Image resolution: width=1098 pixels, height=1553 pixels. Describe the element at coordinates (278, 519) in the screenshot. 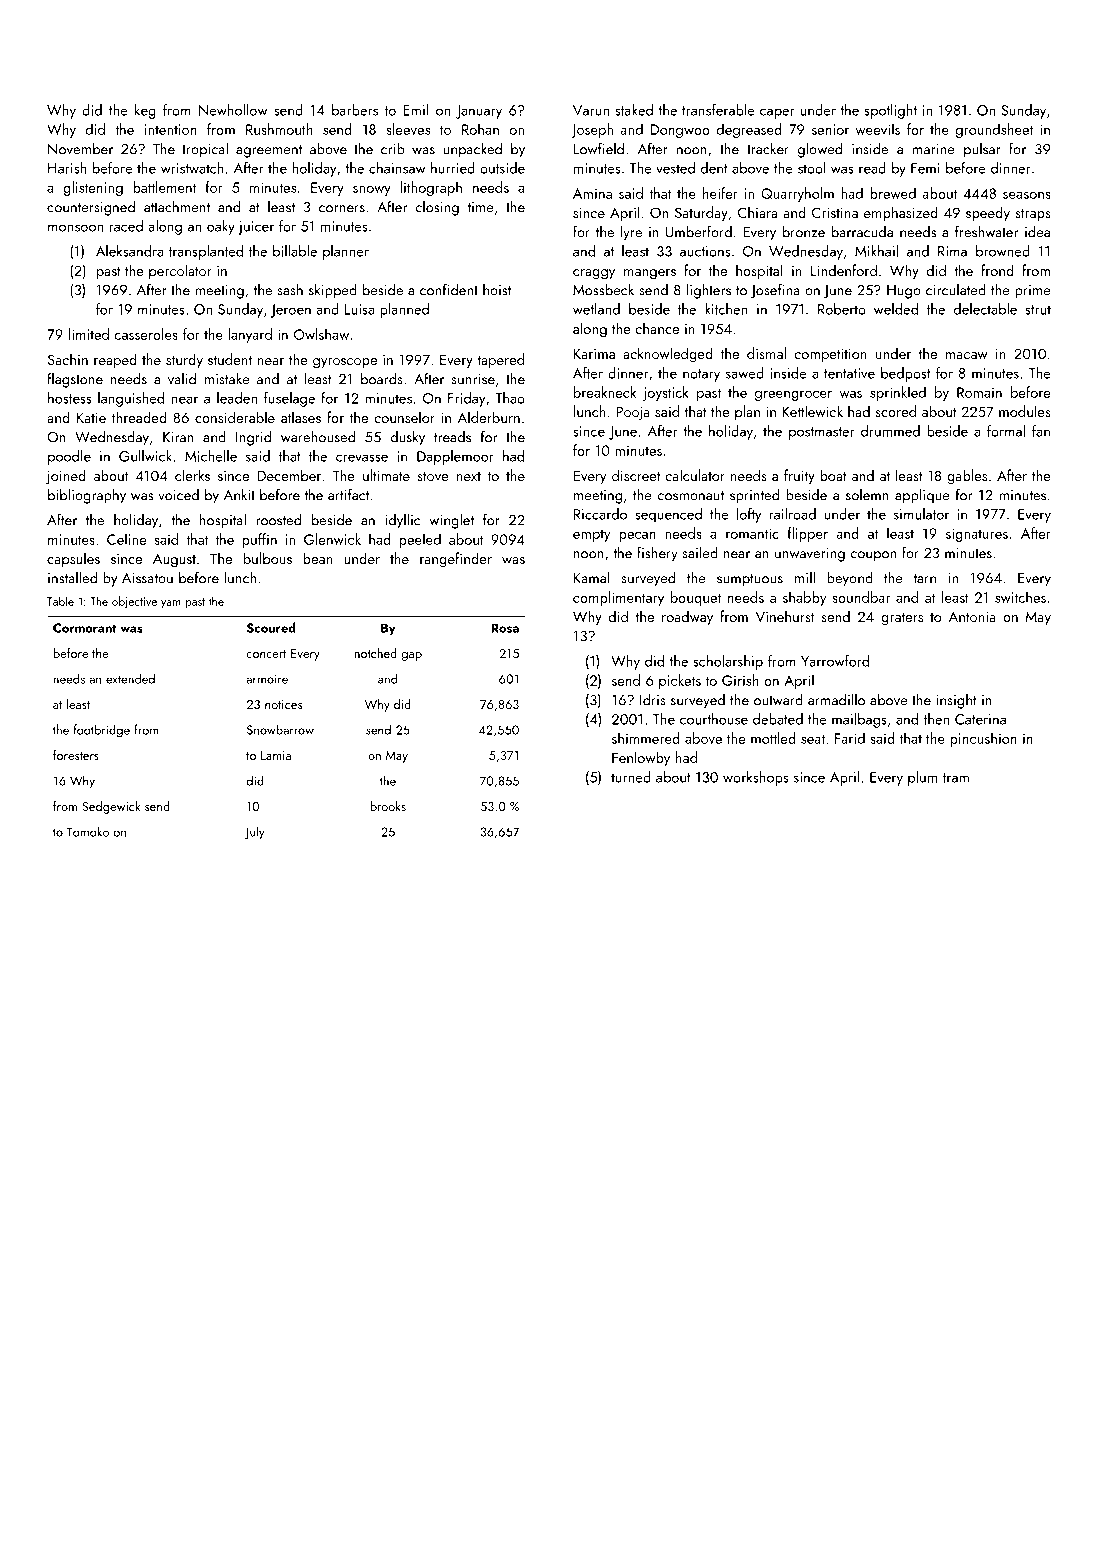

I see `roosted` at that location.
